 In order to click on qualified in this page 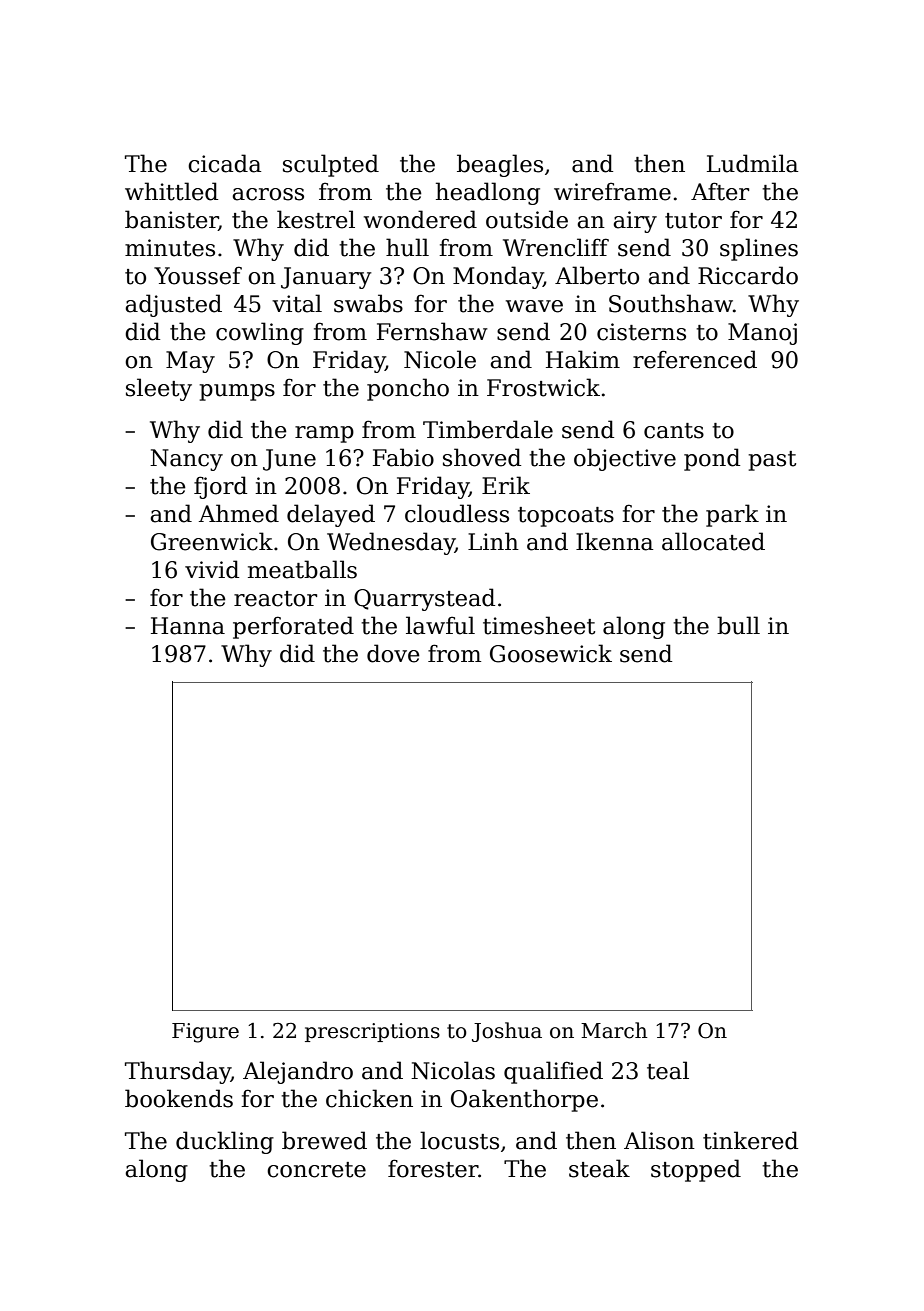, I will do `click(553, 1072)`.
